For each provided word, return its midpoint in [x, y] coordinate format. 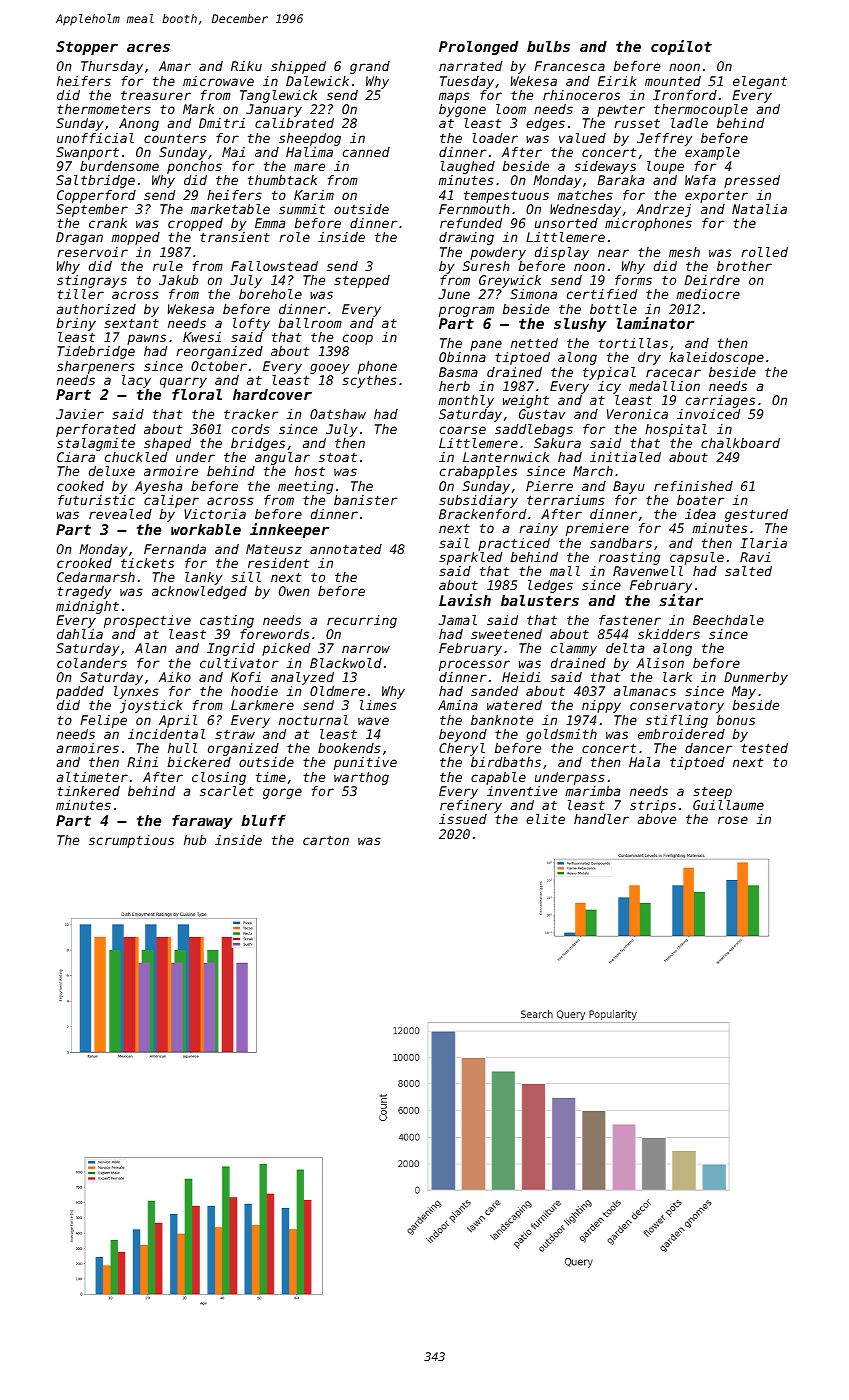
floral [197, 394]
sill [246, 577]
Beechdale [728, 620]
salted [748, 571]
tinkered [88, 791]
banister [366, 500]
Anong [139, 124]
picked [286, 649]
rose [733, 820]
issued [463, 819]
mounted [673, 81]
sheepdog [310, 139]
